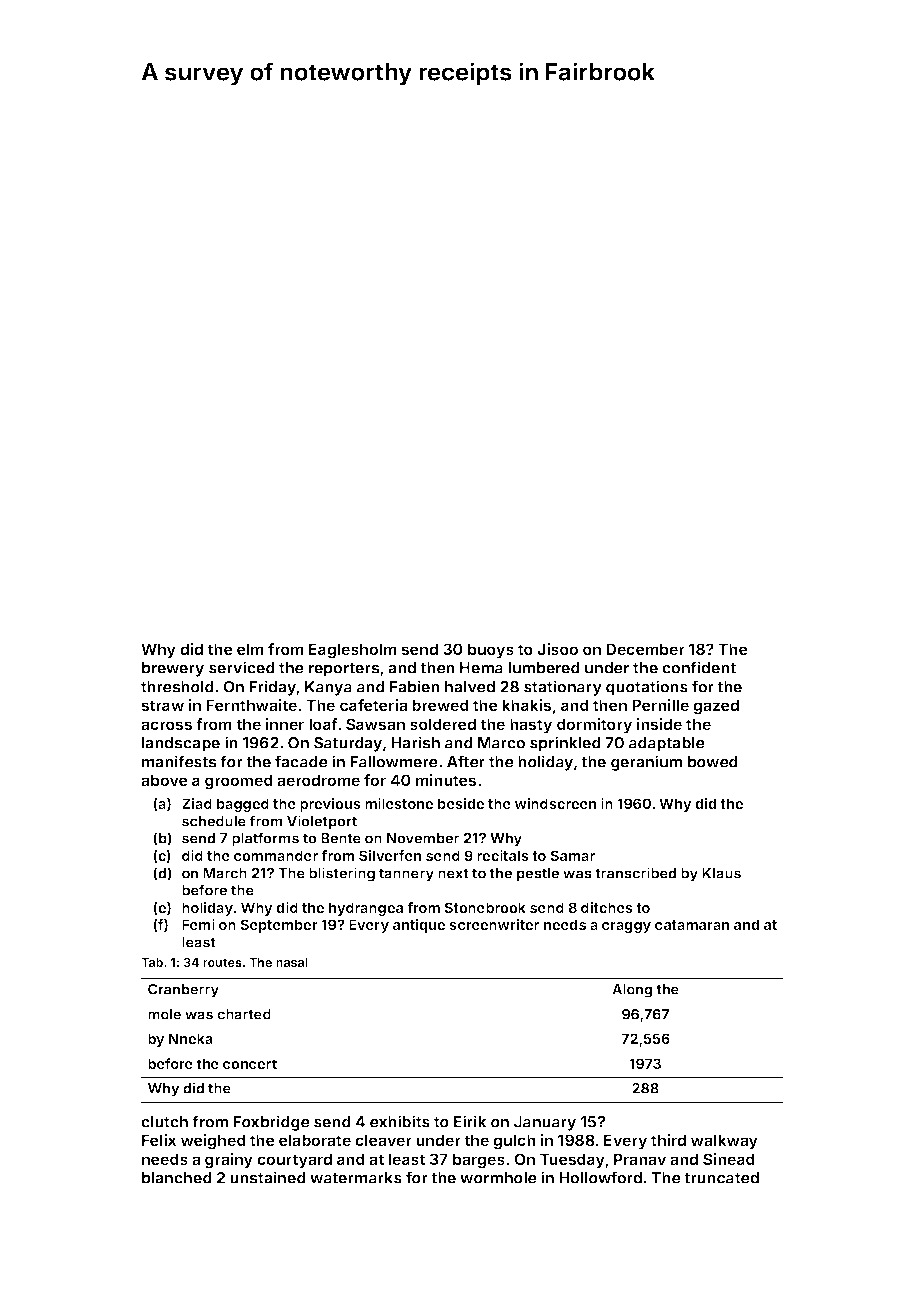 This screenshot has height=1314, width=924. What do you see at coordinates (692, 925) in the screenshot?
I see `catamaran` at bounding box center [692, 925].
